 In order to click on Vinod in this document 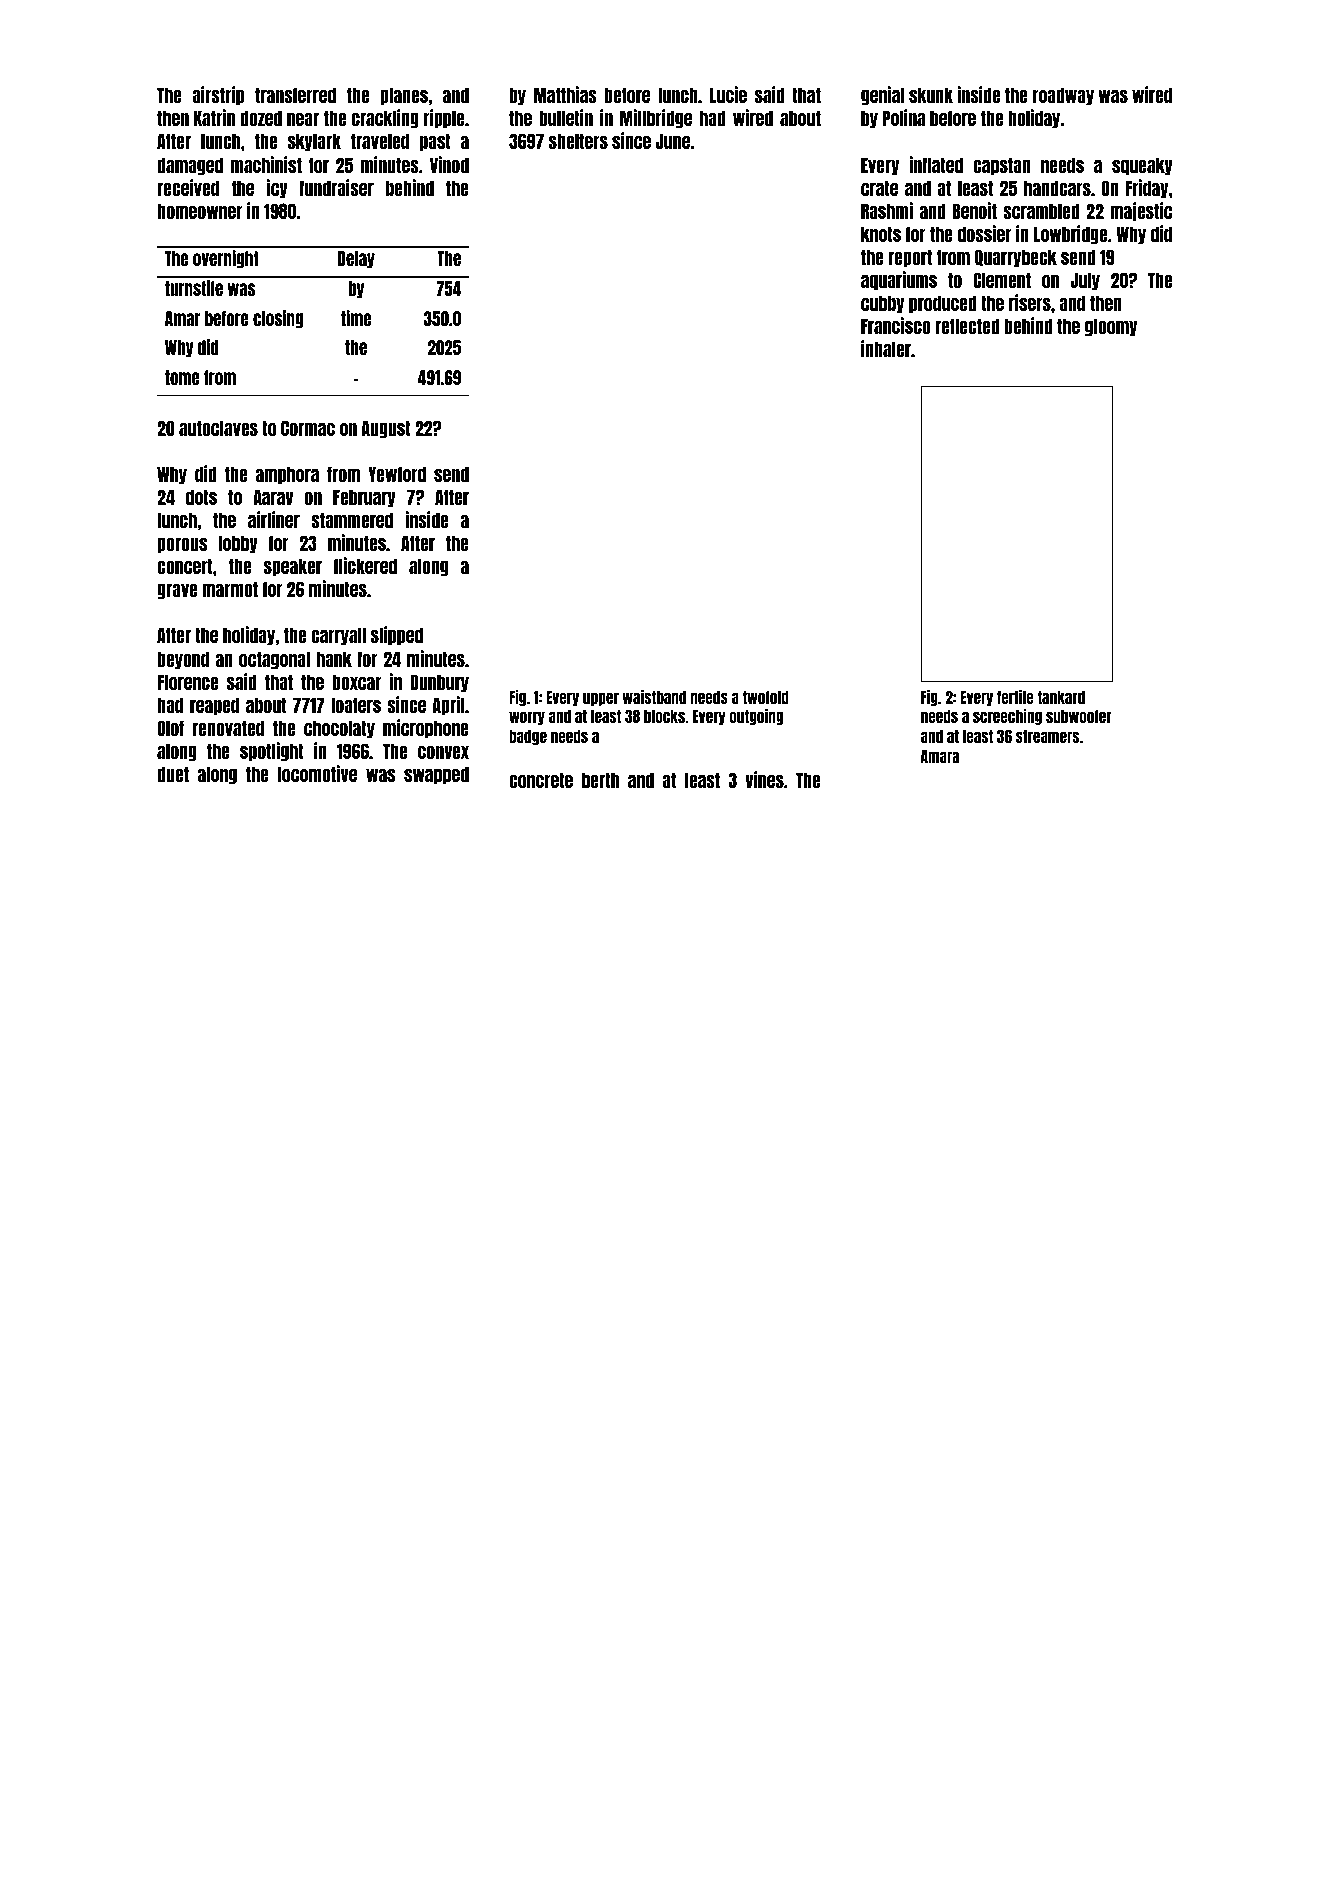, I will do `click(449, 164)`.
